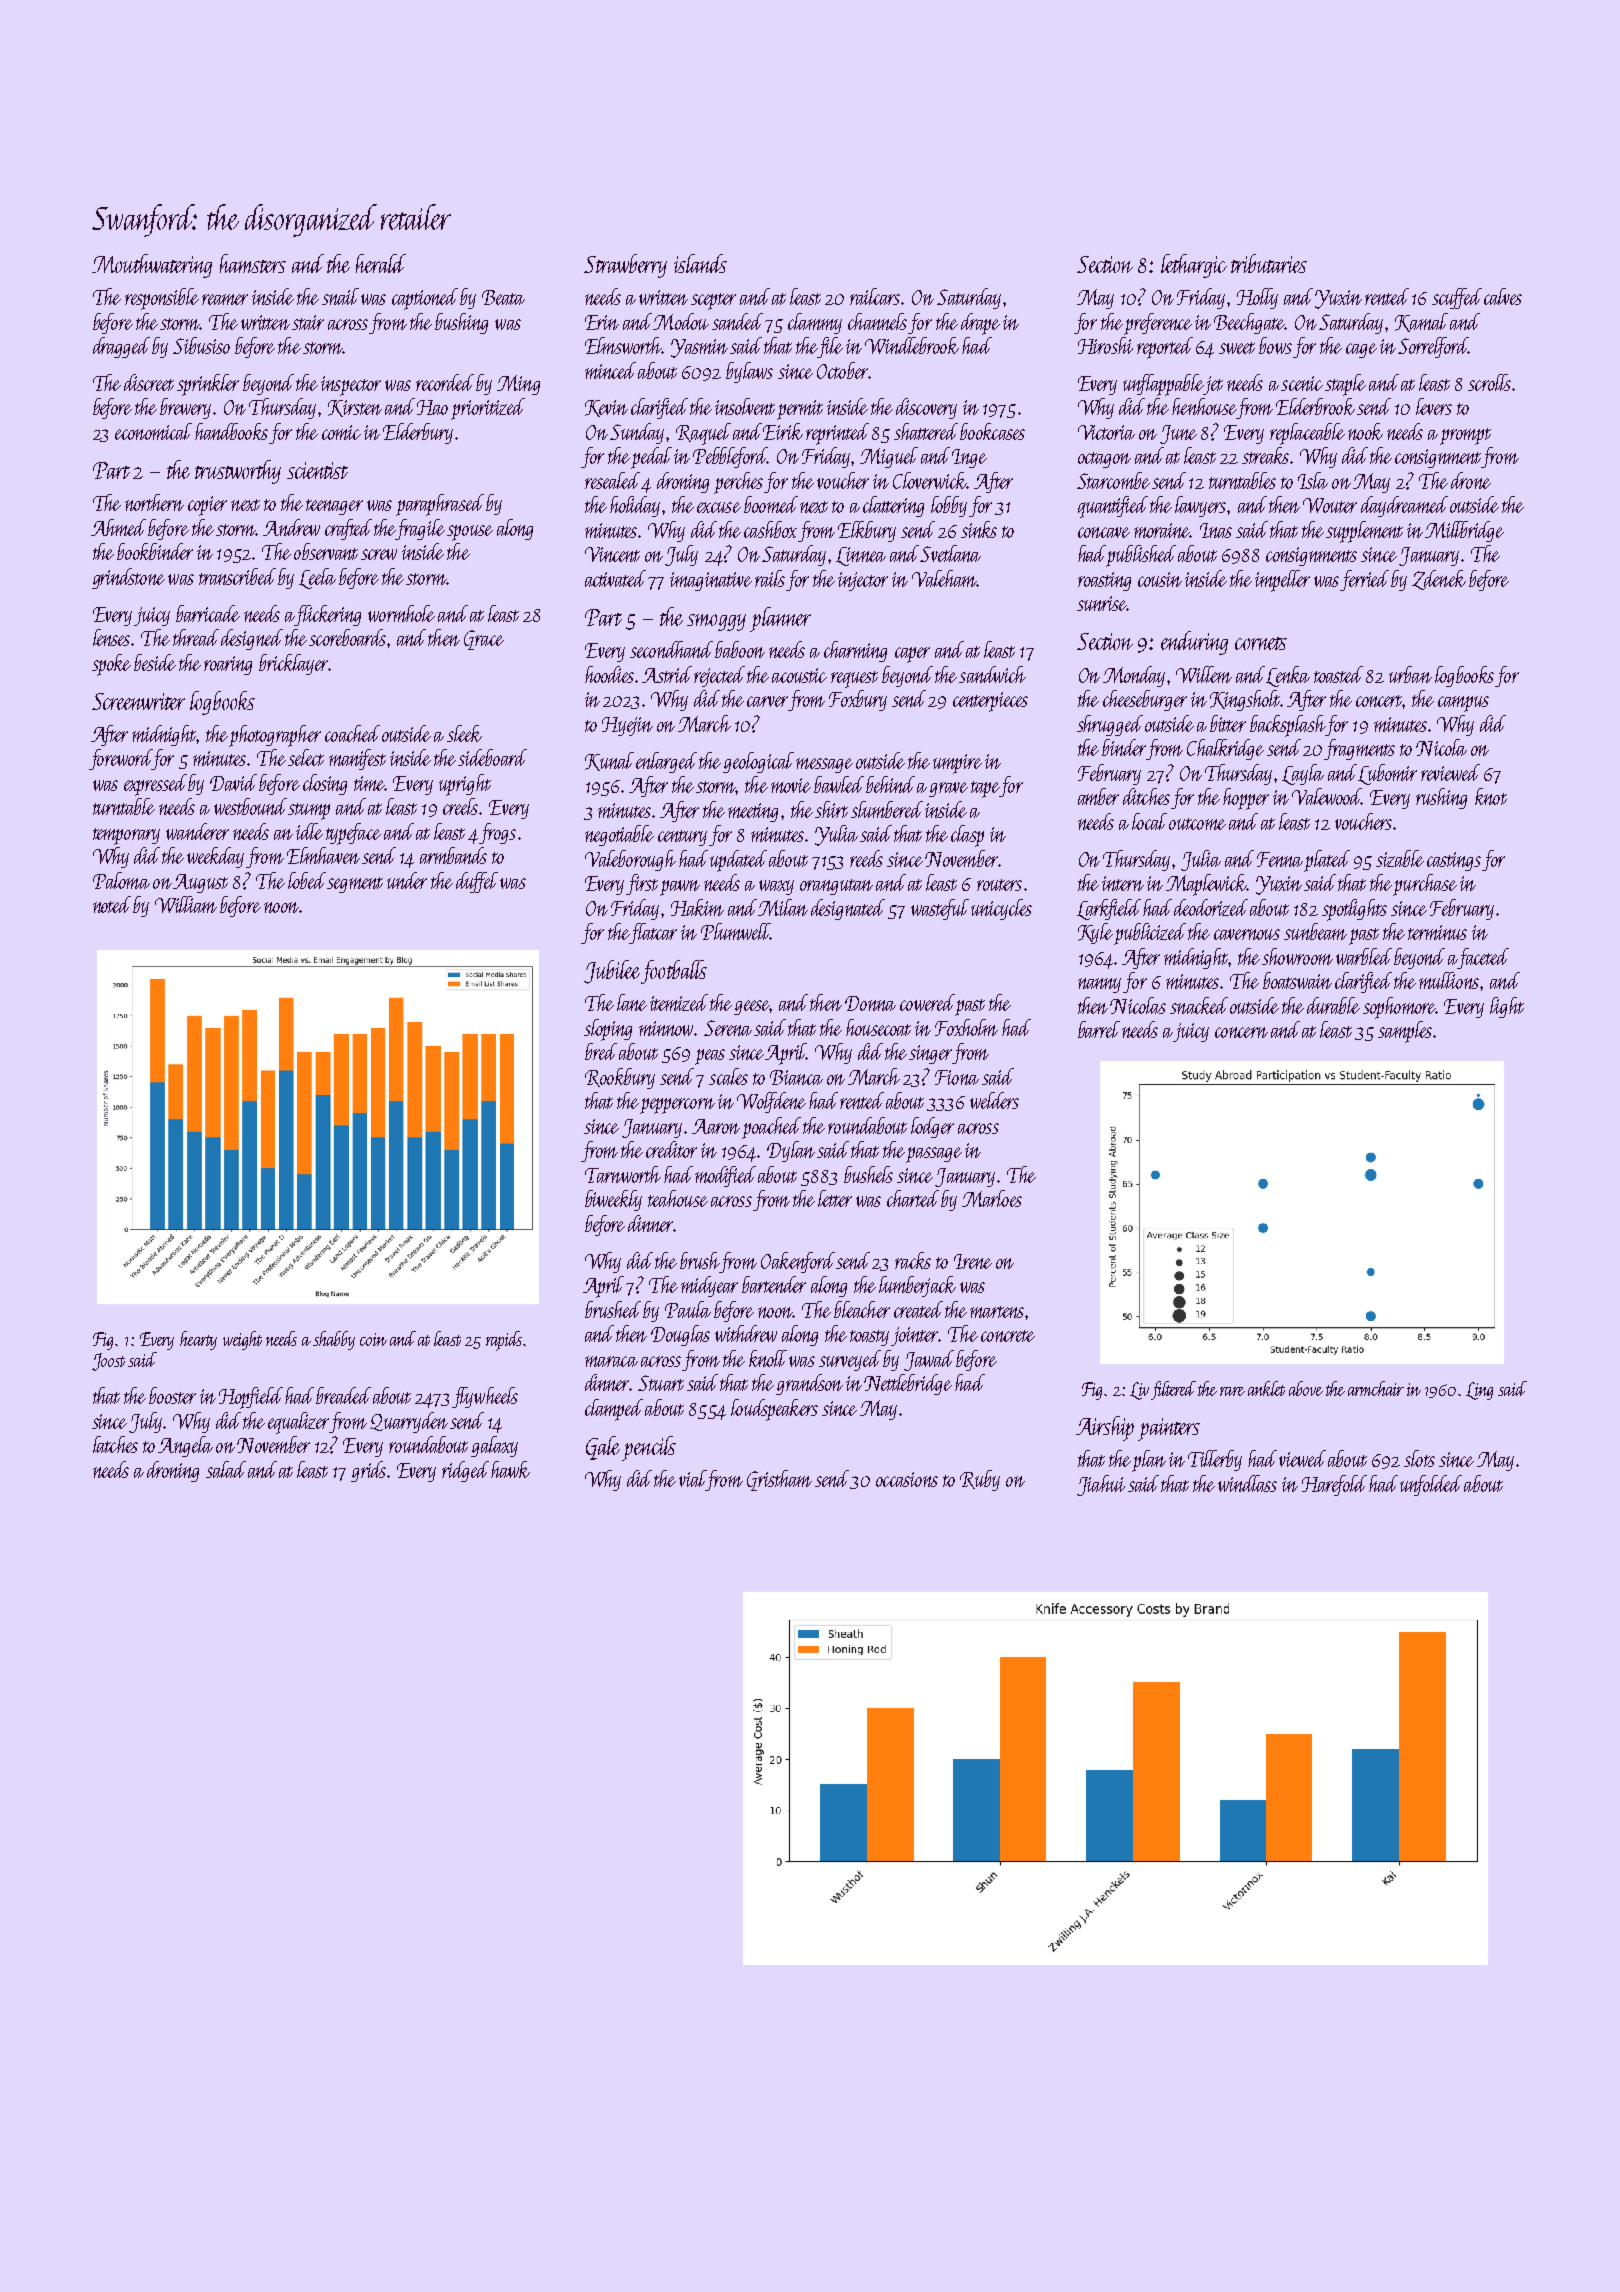 Image resolution: width=1620 pixels, height=2292 pixels. I want to click on noted, so click(112, 904).
